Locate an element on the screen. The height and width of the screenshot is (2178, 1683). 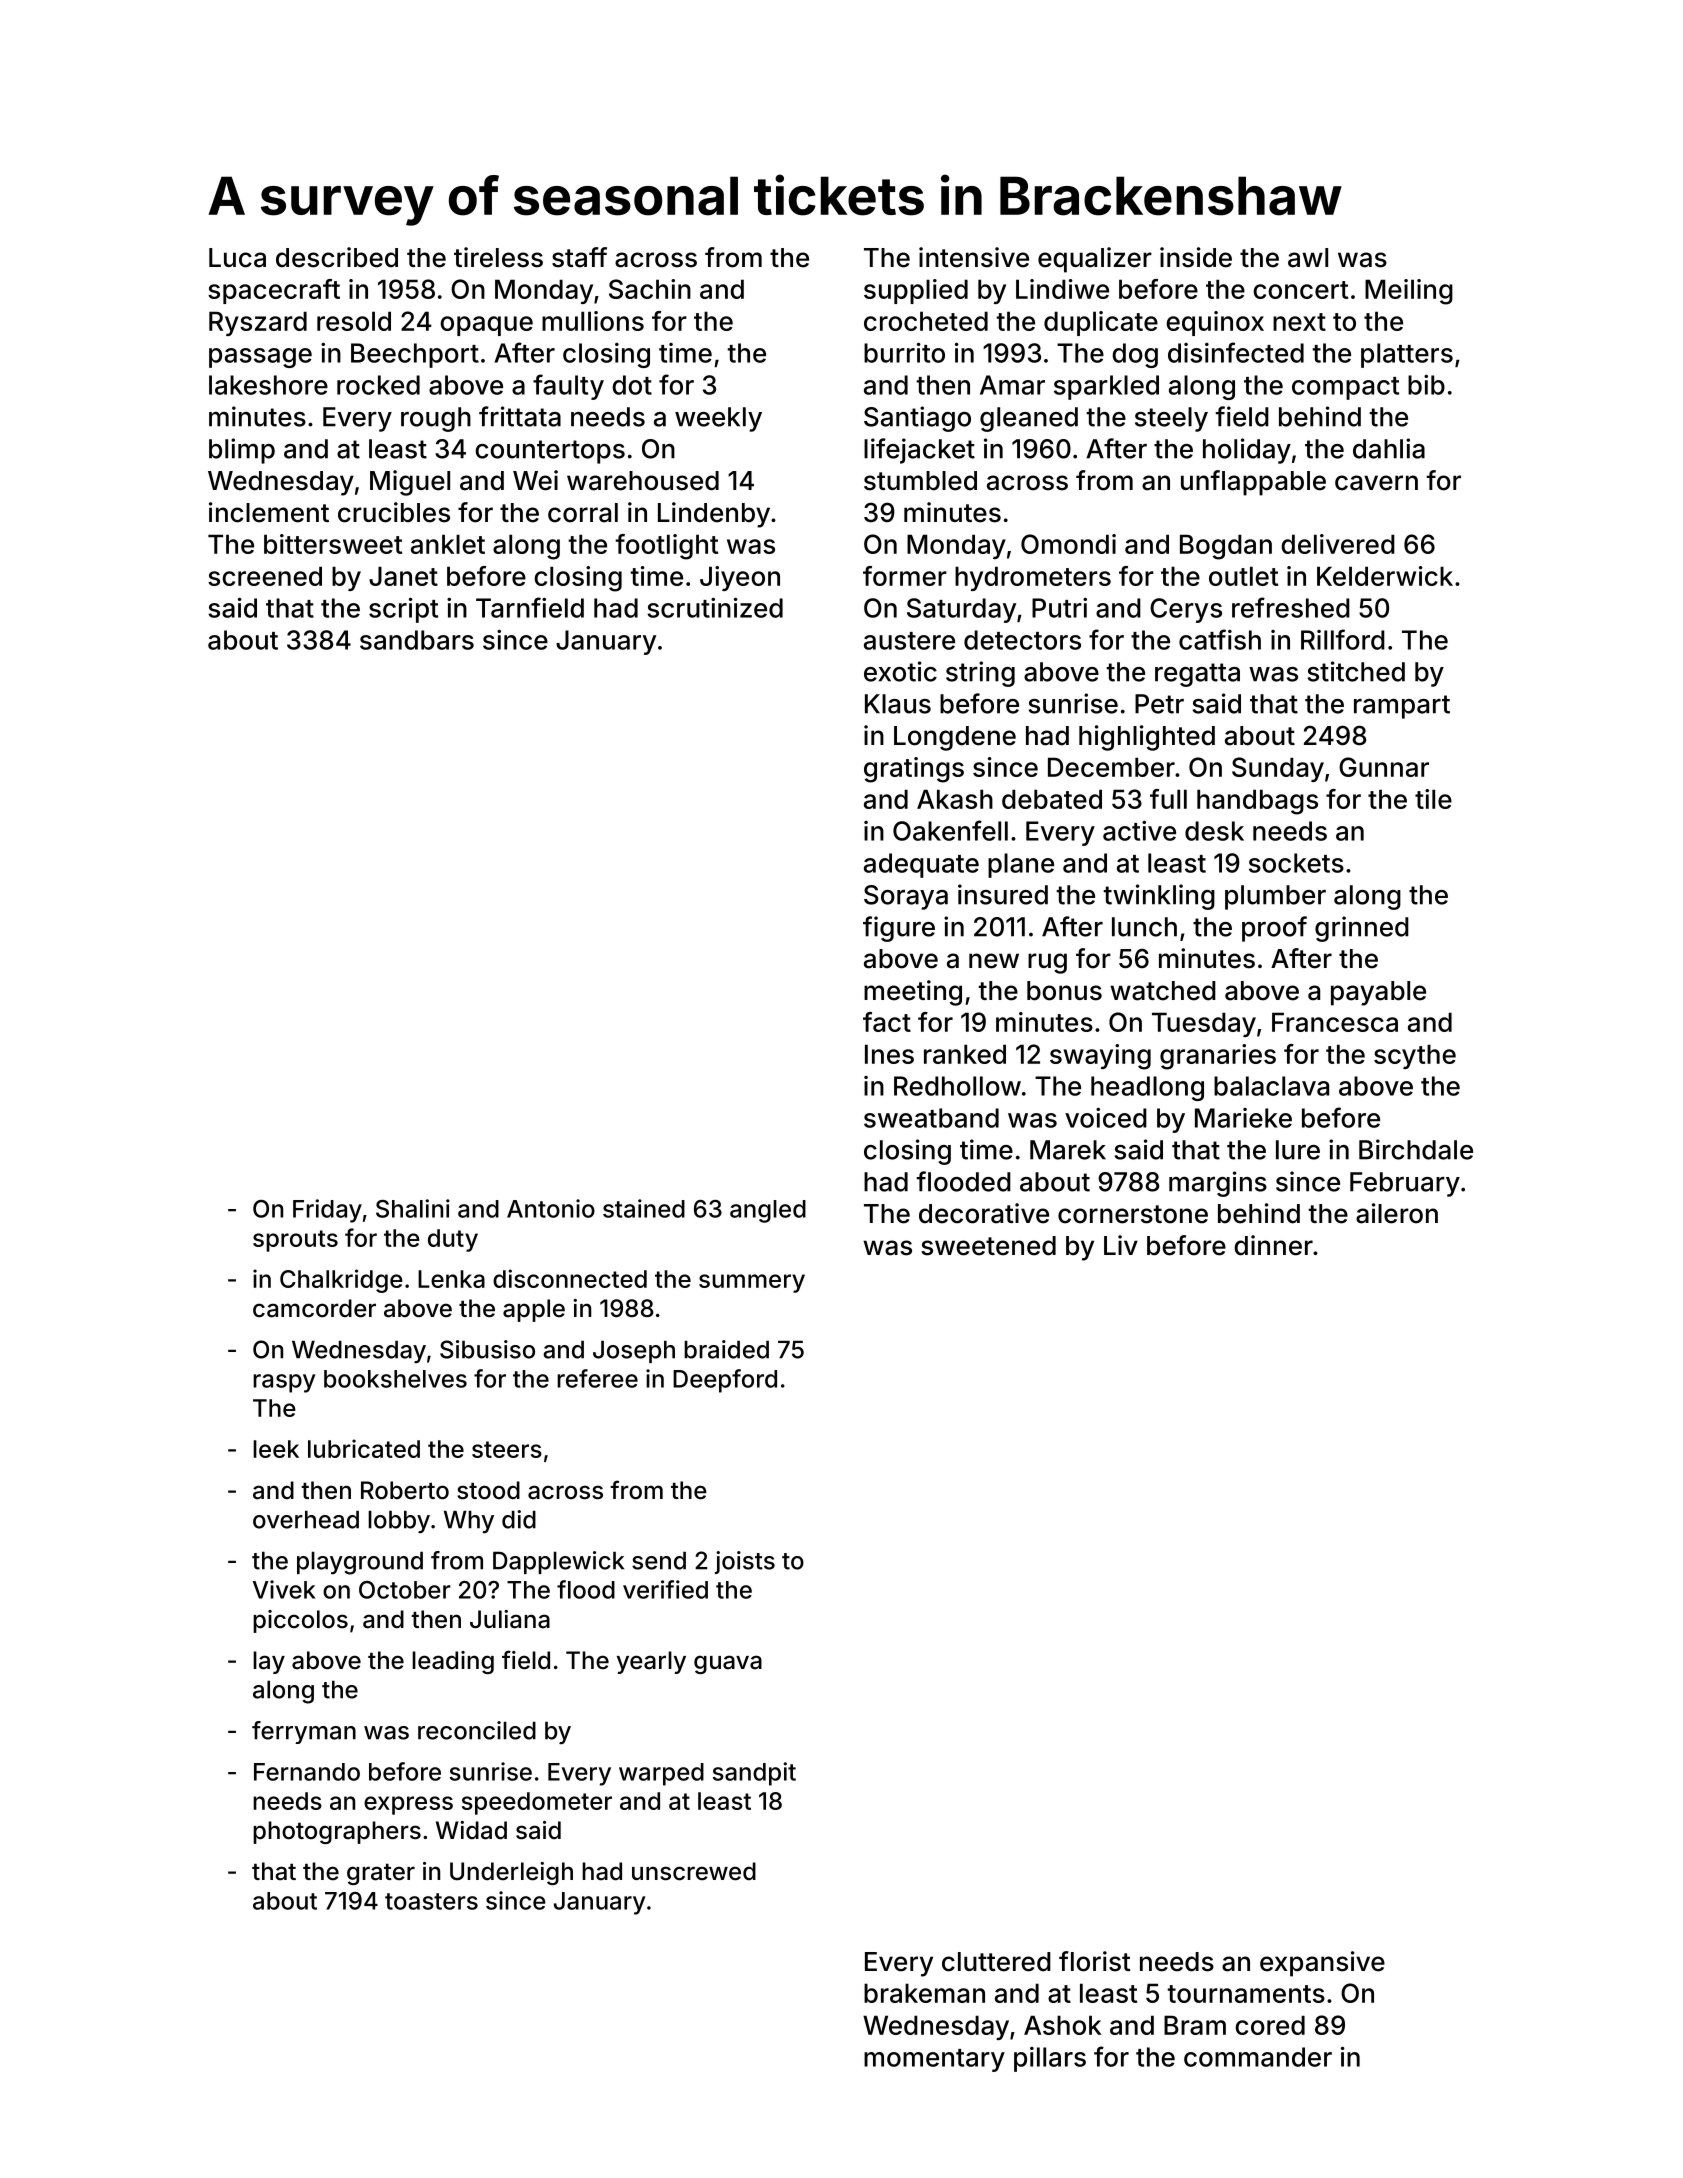
stumbled is located at coordinates (920, 481).
